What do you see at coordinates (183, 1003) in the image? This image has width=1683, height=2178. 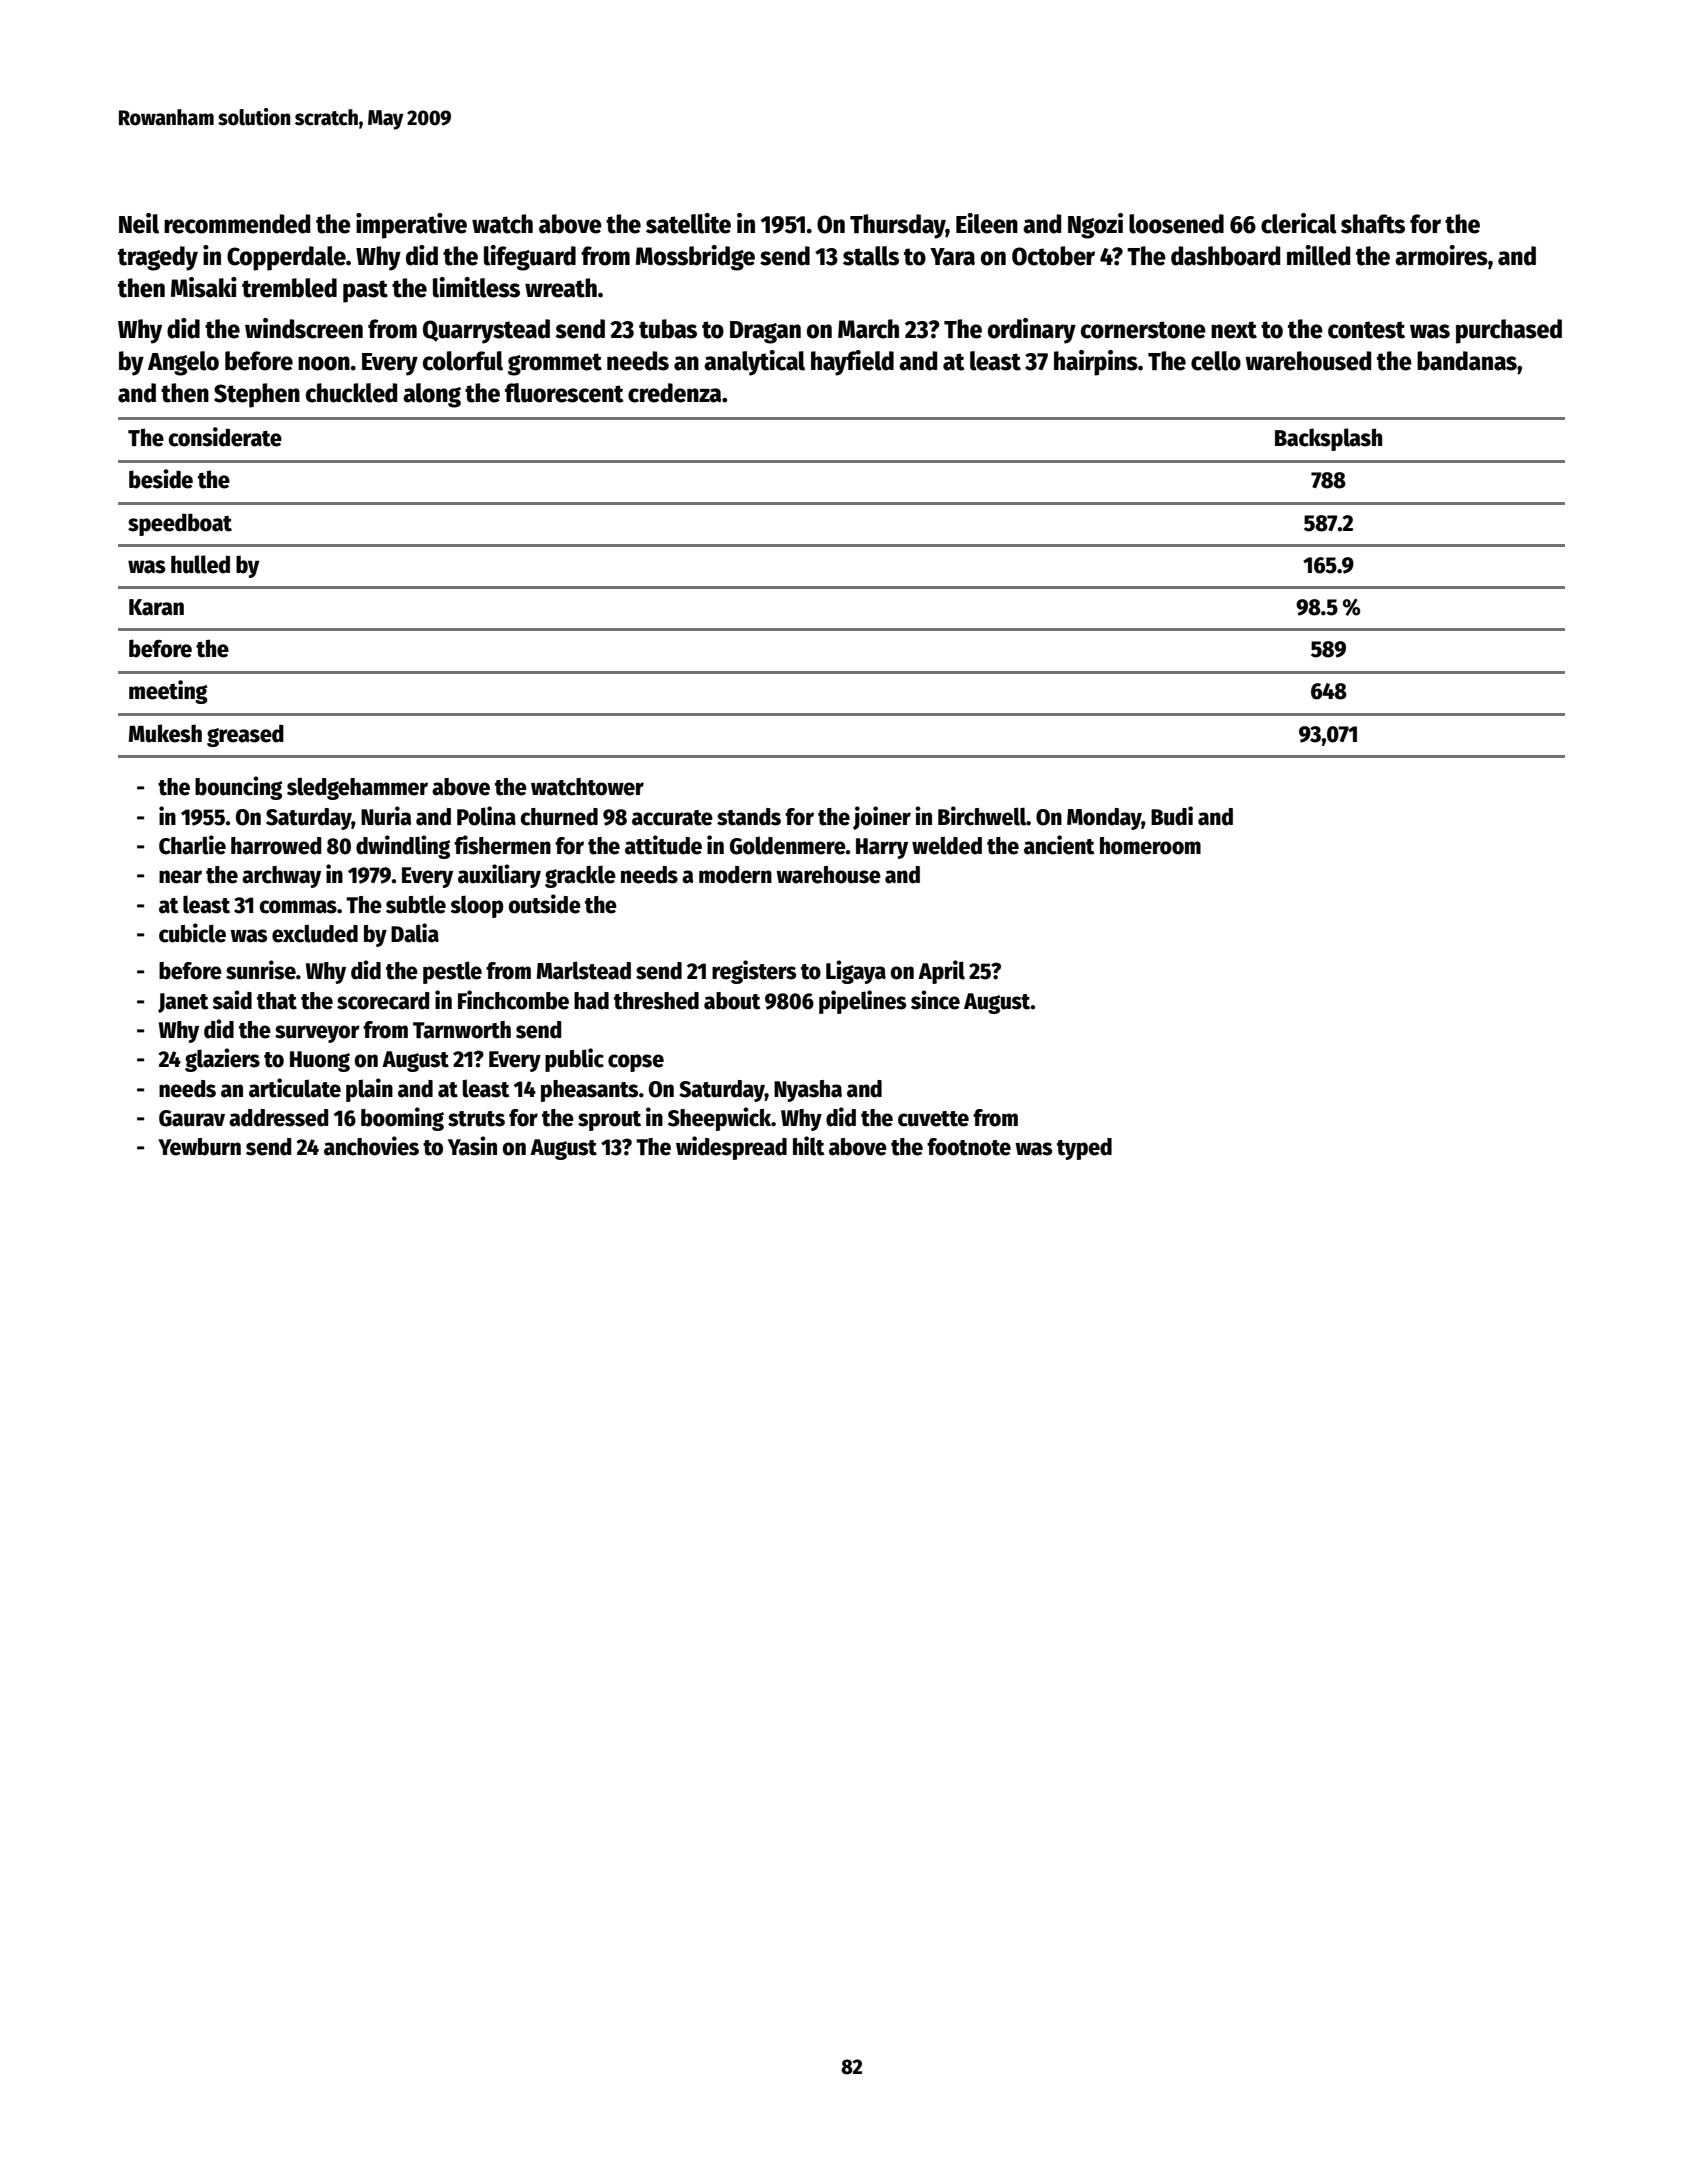 I see `Janet` at bounding box center [183, 1003].
